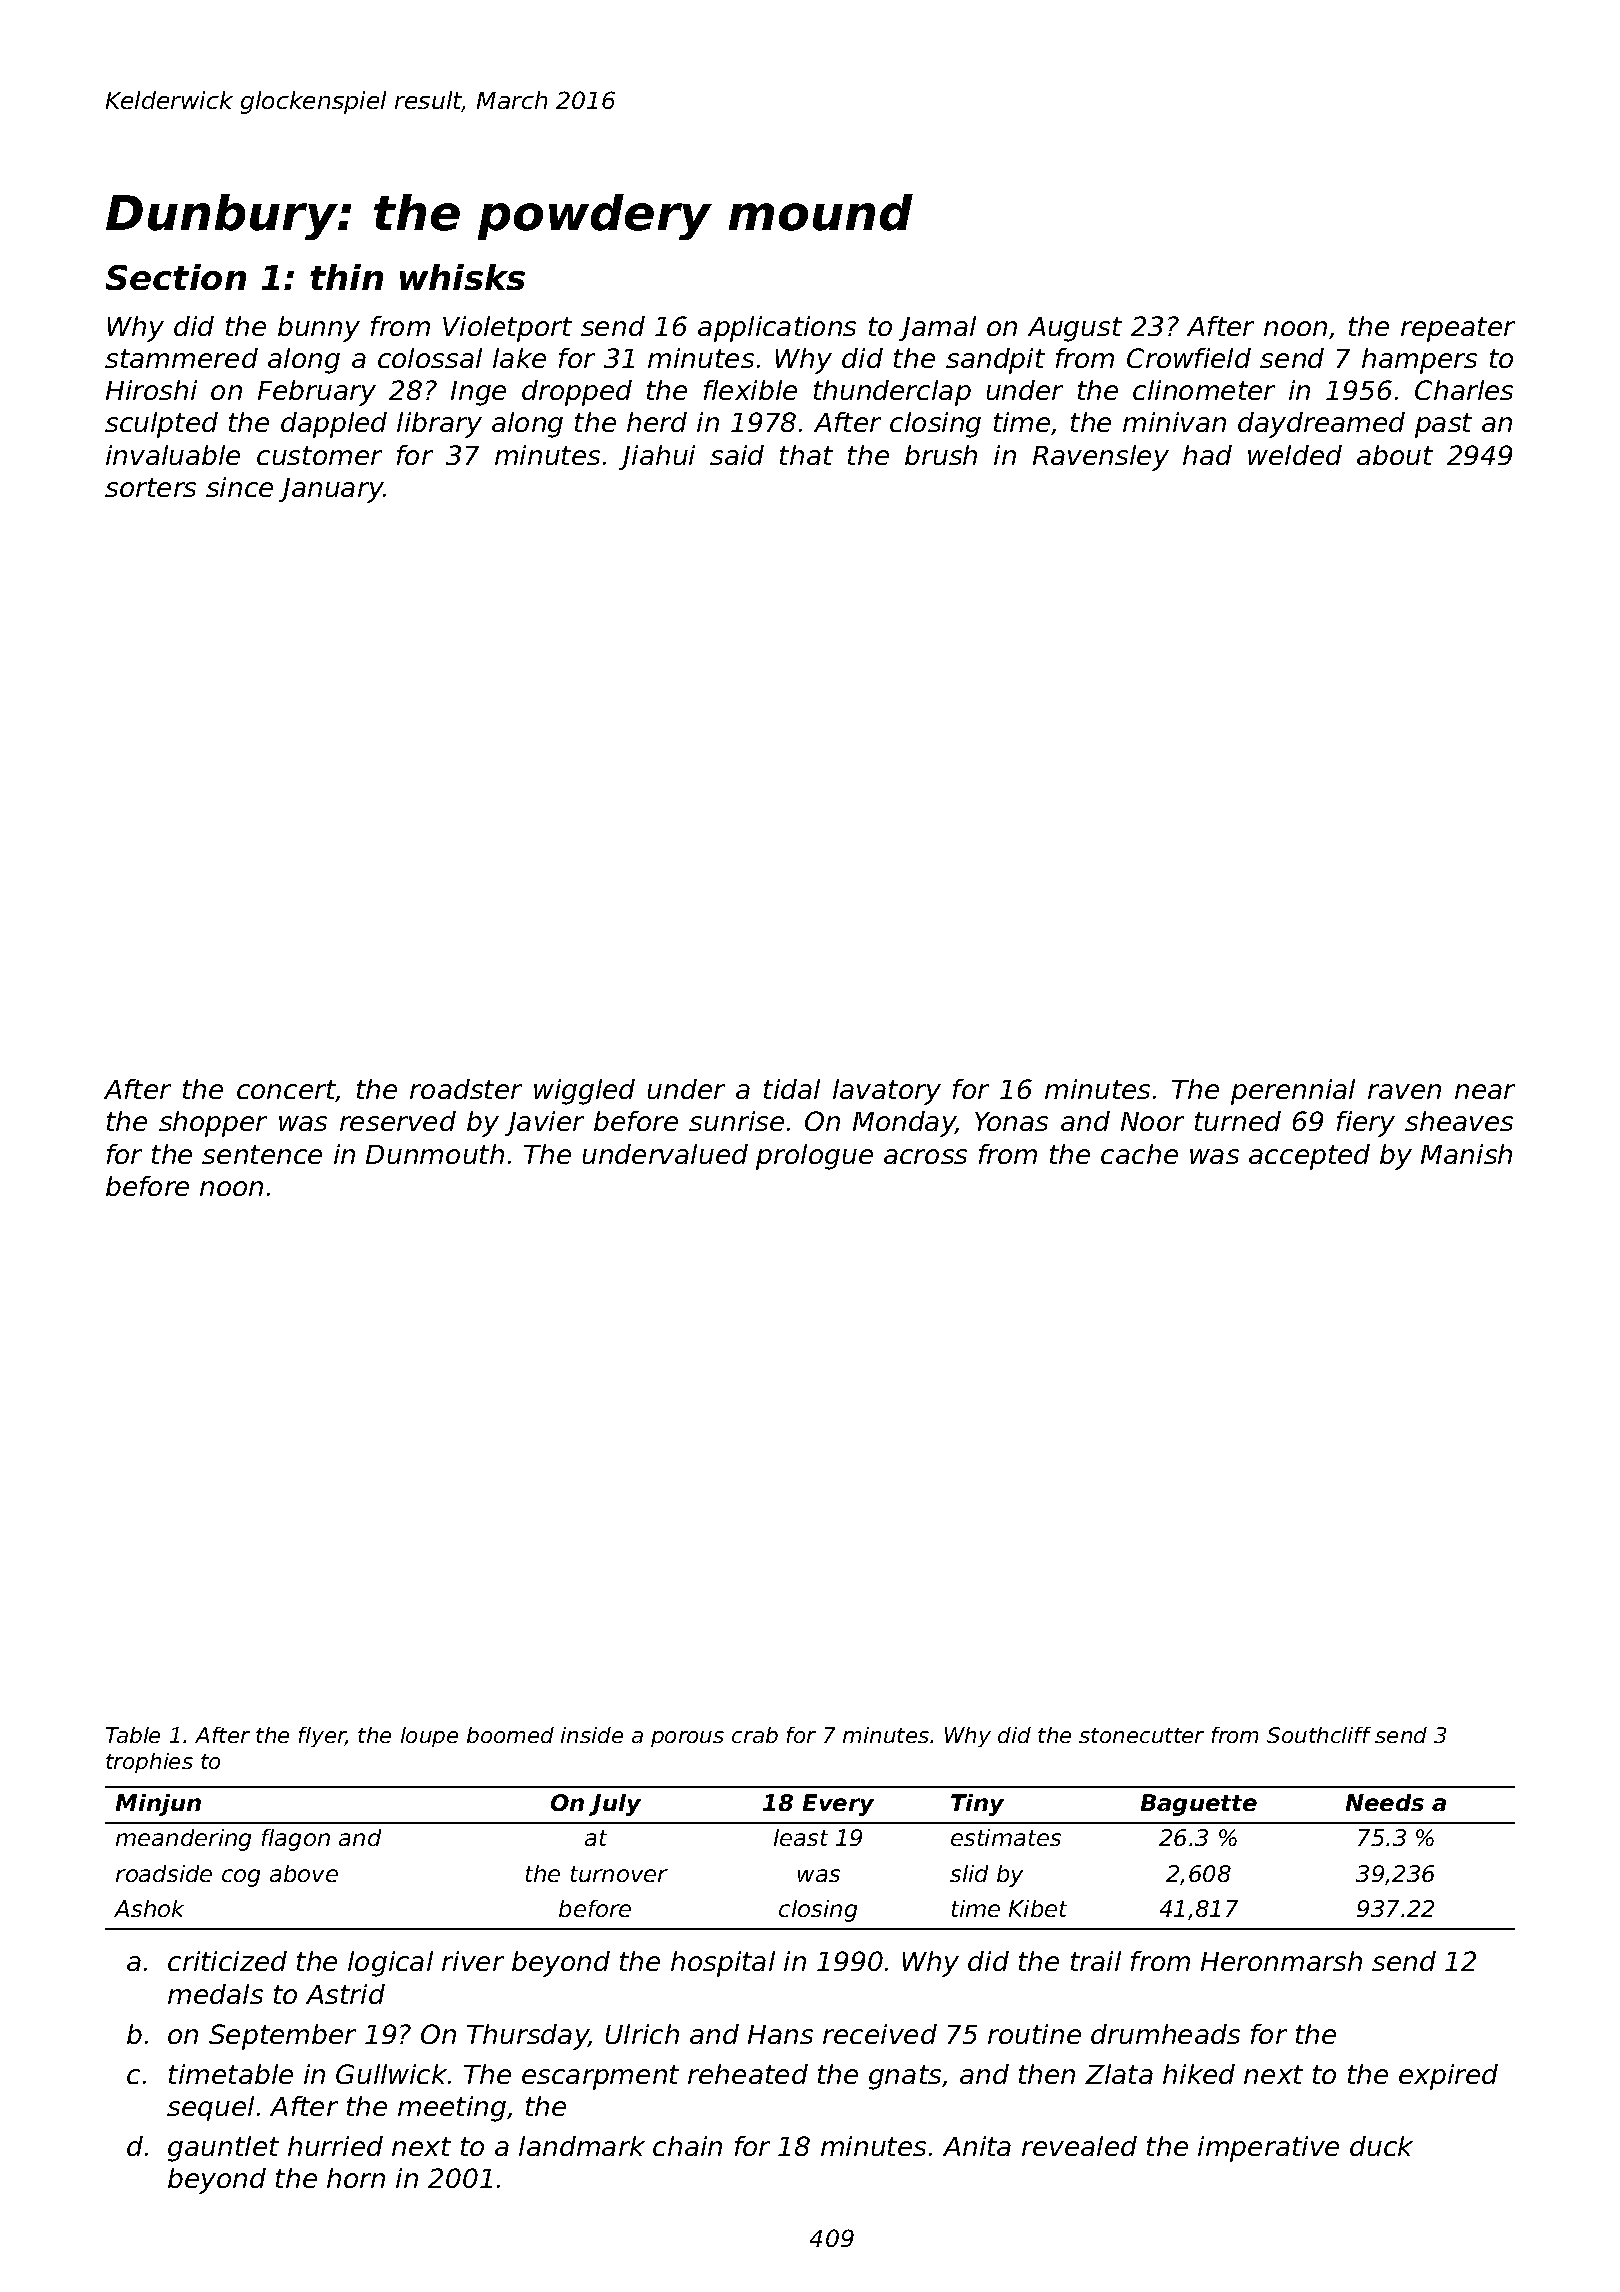 Image resolution: width=1620 pixels, height=2292 pixels. What do you see at coordinates (657, 457) in the image?
I see `Jiahui` at bounding box center [657, 457].
